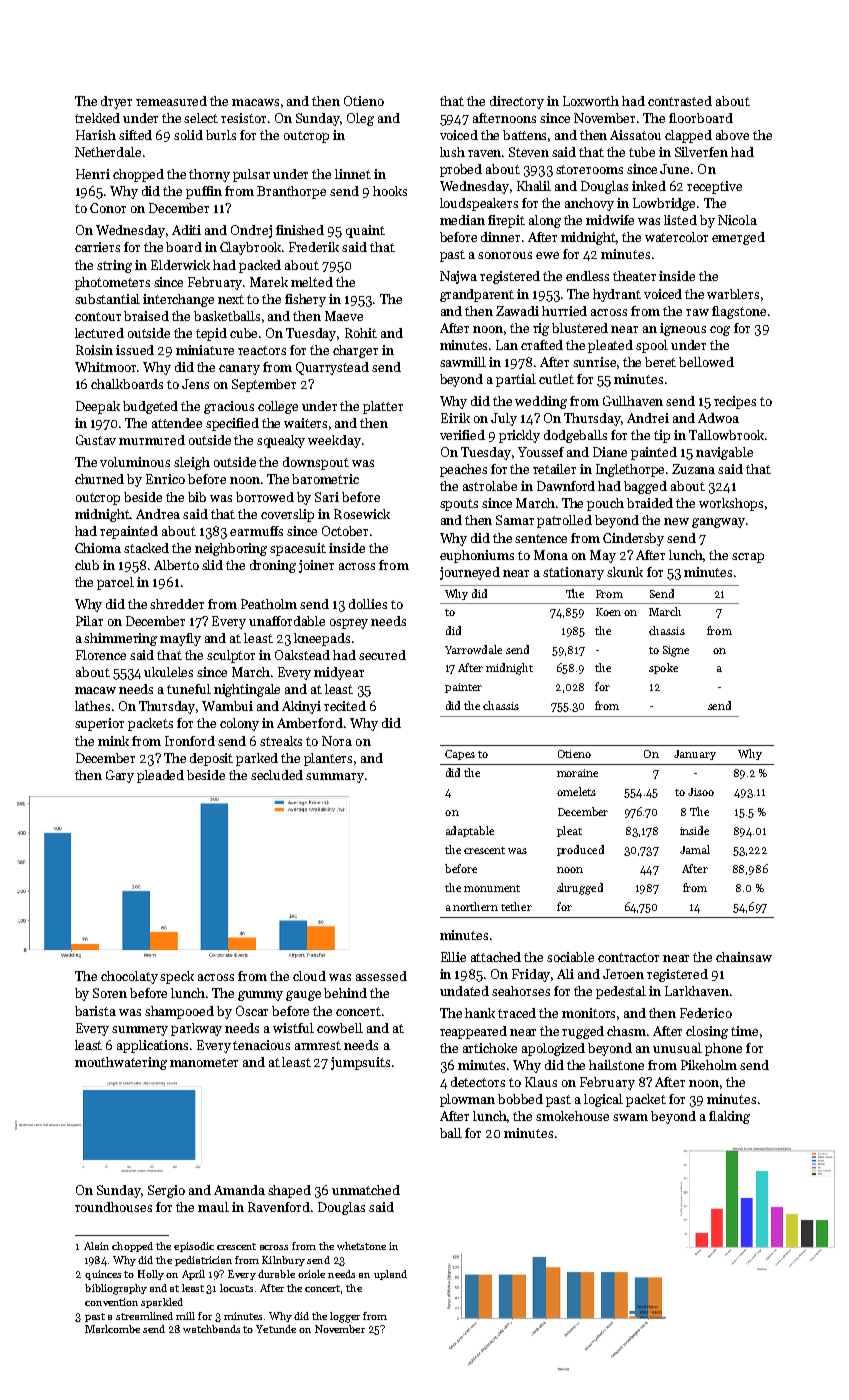 Image resolution: width=849 pixels, height=1400 pixels. I want to click on contrasted, so click(680, 101).
